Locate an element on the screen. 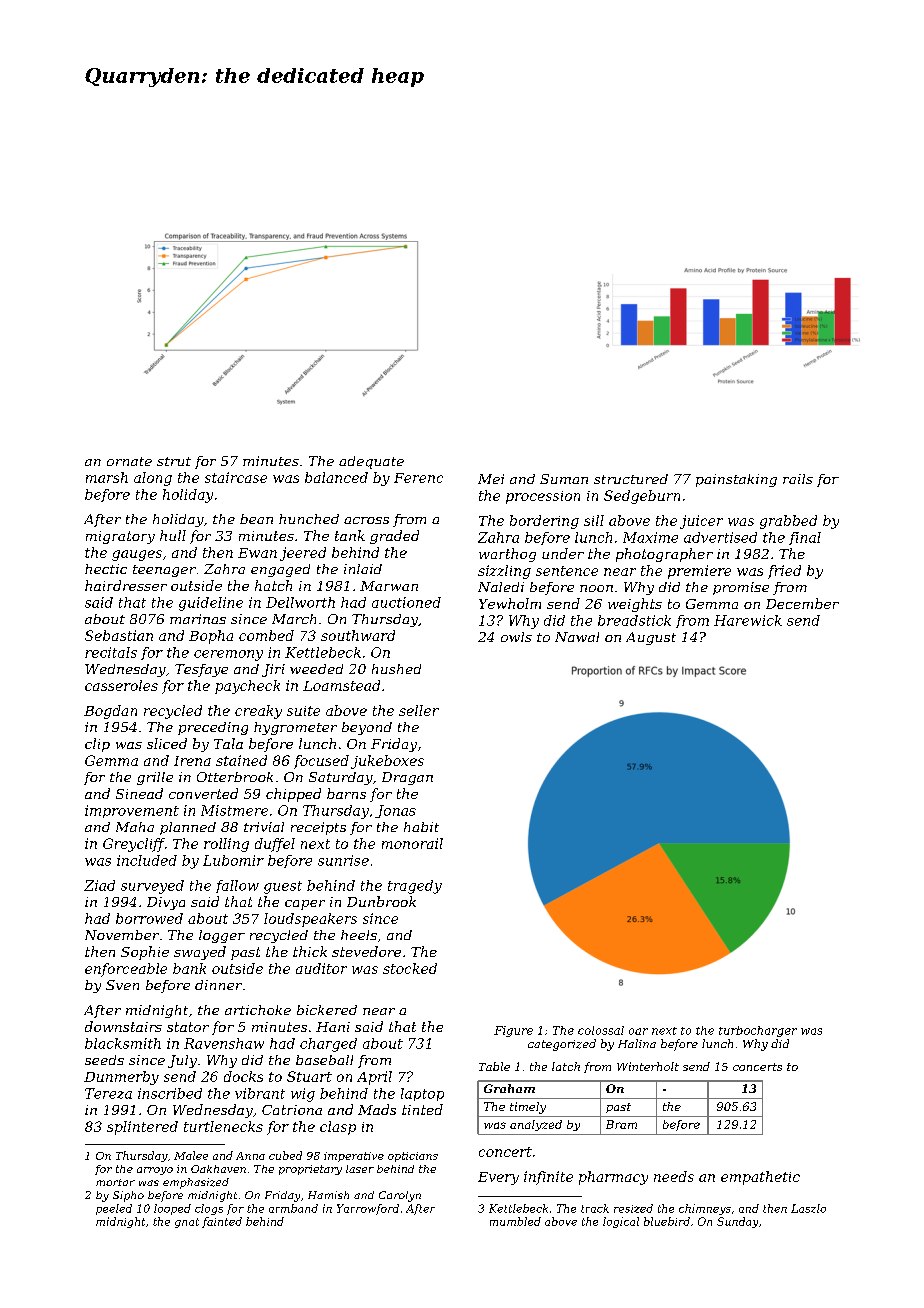 The image size is (924, 1308). auctioned is located at coordinates (406, 602).
